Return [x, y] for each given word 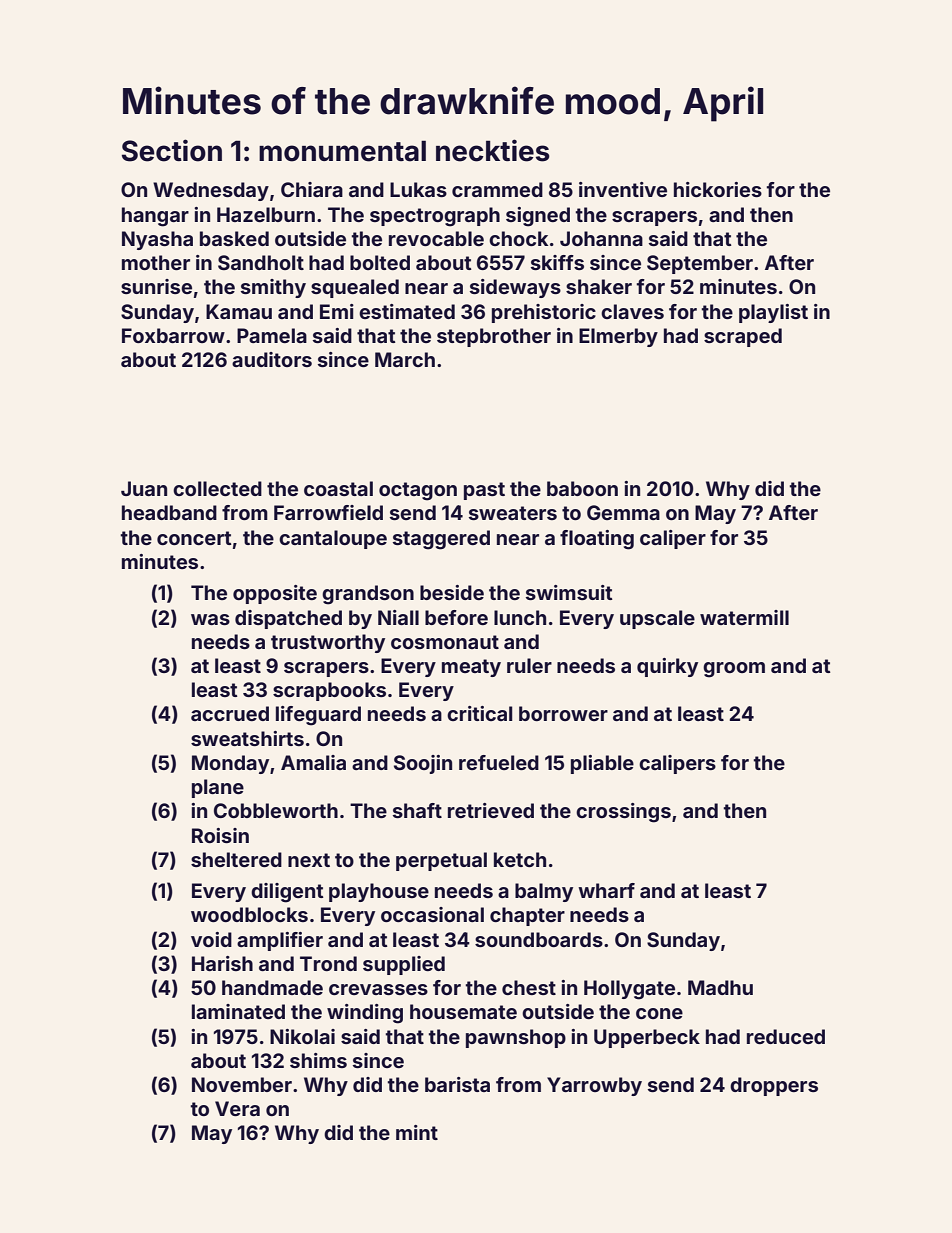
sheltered [236, 859]
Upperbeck [647, 1038]
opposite [275, 594]
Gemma [623, 512]
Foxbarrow [173, 335]
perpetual [441, 861]
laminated [238, 1011]
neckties [493, 150]
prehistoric [544, 313]
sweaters [513, 513]
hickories [718, 189]
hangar [155, 217]
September [700, 264]
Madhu [720, 987]
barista [457, 1084]
